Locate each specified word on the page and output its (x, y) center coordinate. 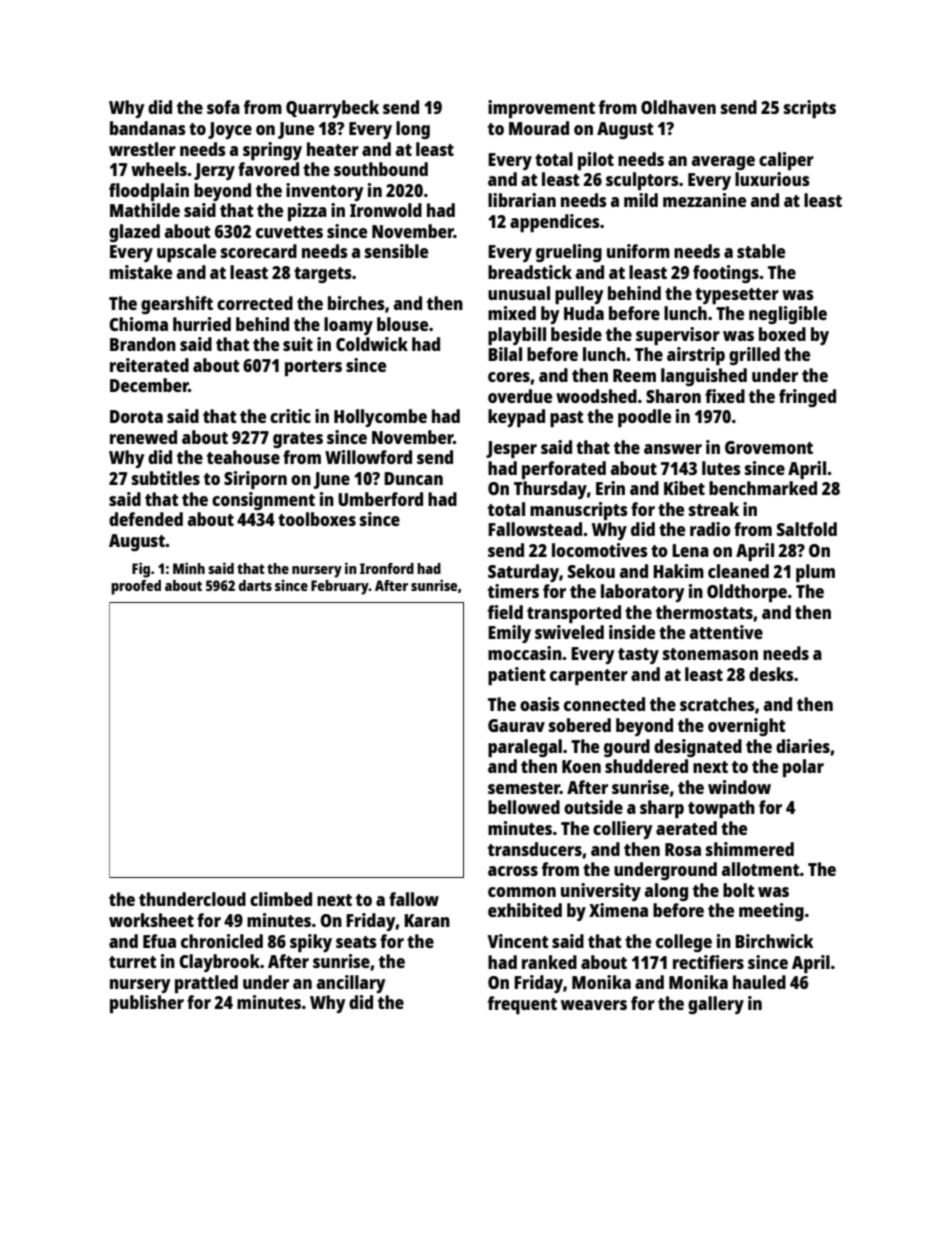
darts (255, 585)
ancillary (351, 984)
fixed (725, 396)
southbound (381, 169)
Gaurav (516, 725)
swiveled (569, 632)
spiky (311, 943)
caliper (786, 161)
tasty (638, 656)
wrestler (142, 149)
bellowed (524, 807)
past (567, 419)
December (149, 385)
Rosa (683, 849)
